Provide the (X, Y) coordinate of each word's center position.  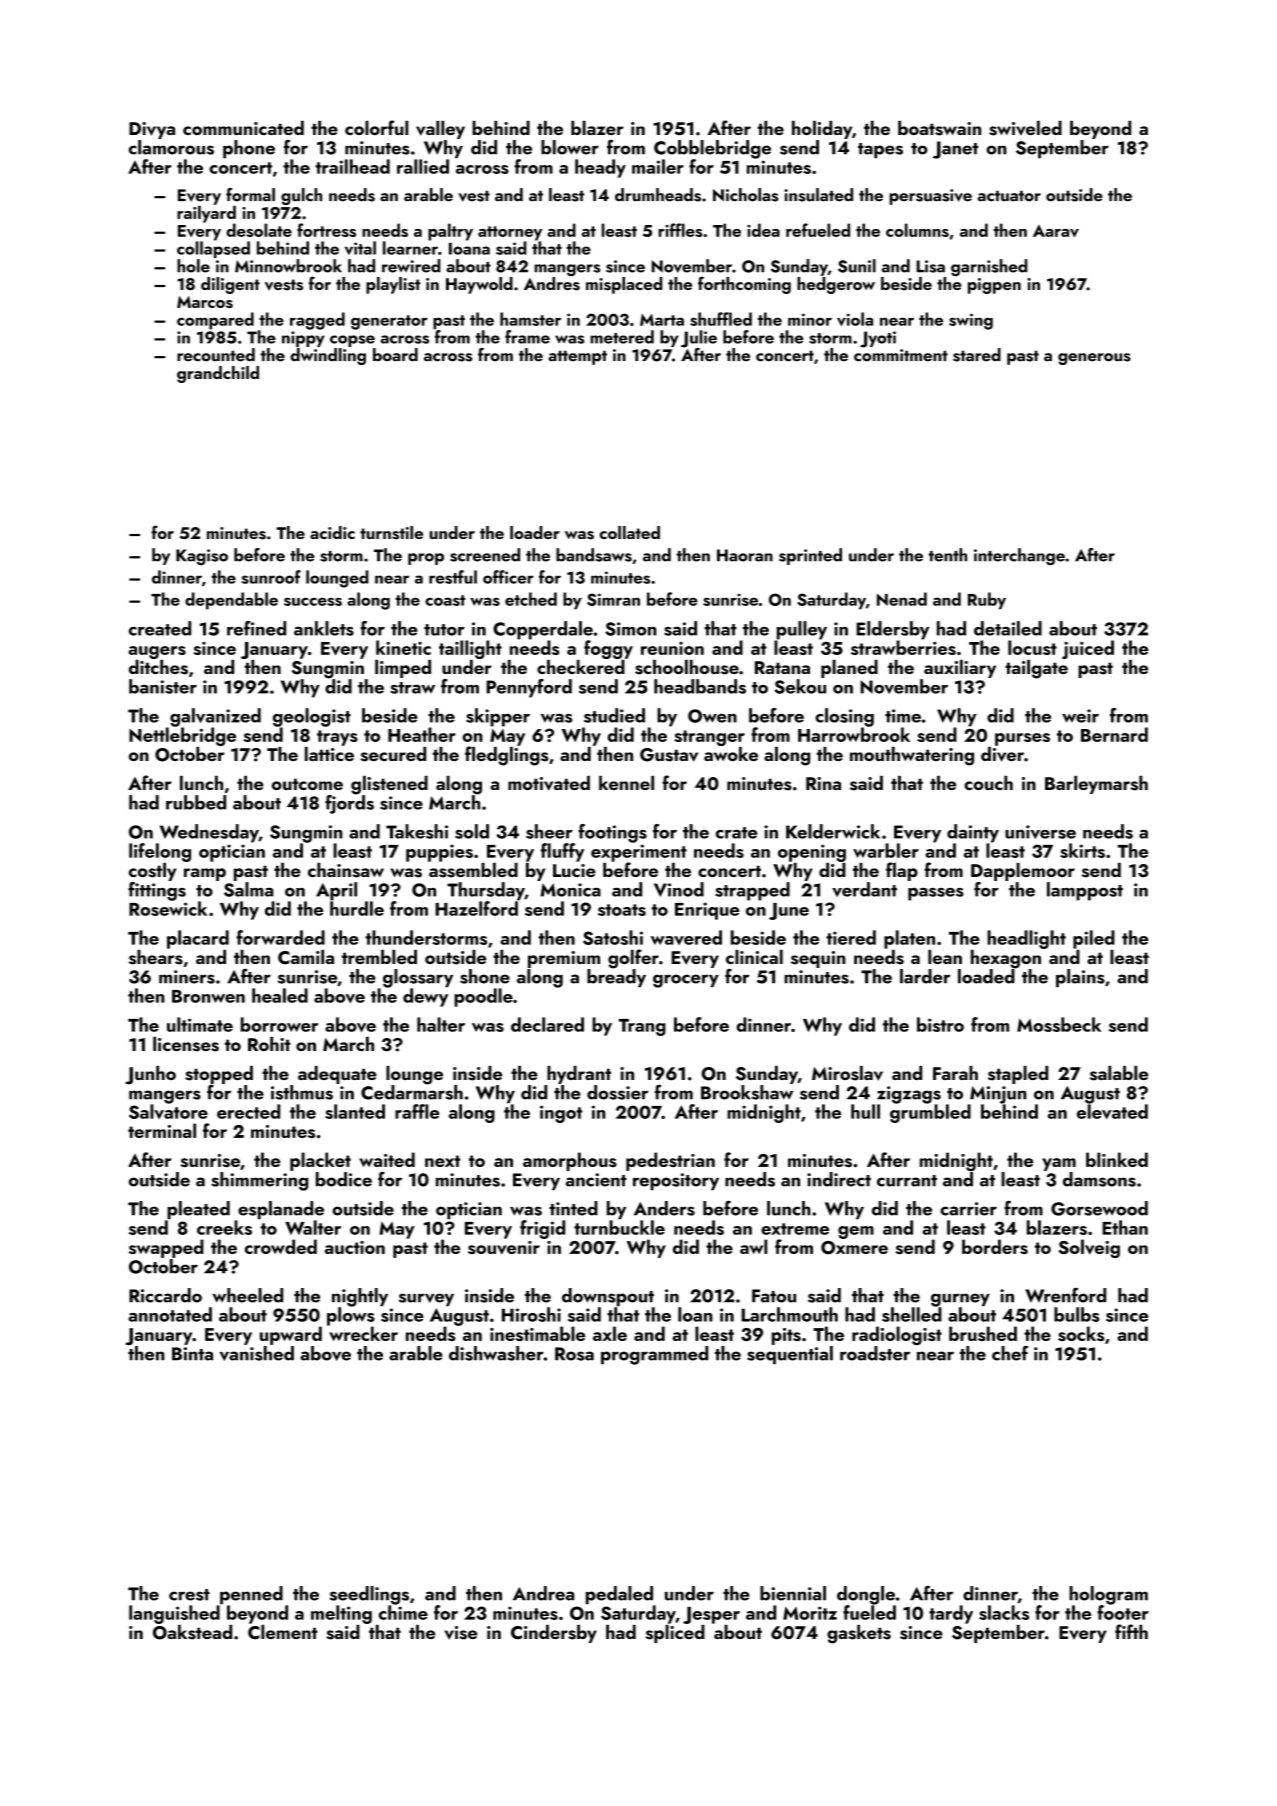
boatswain (939, 128)
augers (157, 652)
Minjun (998, 1095)
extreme (795, 1229)
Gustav (669, 755)
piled (1094, 939)
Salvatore (168, 1111)
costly (153, 872)
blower (570, 147)
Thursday (486, 891)
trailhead (352, 166)
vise (461, 1633)
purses (1022, 739)
